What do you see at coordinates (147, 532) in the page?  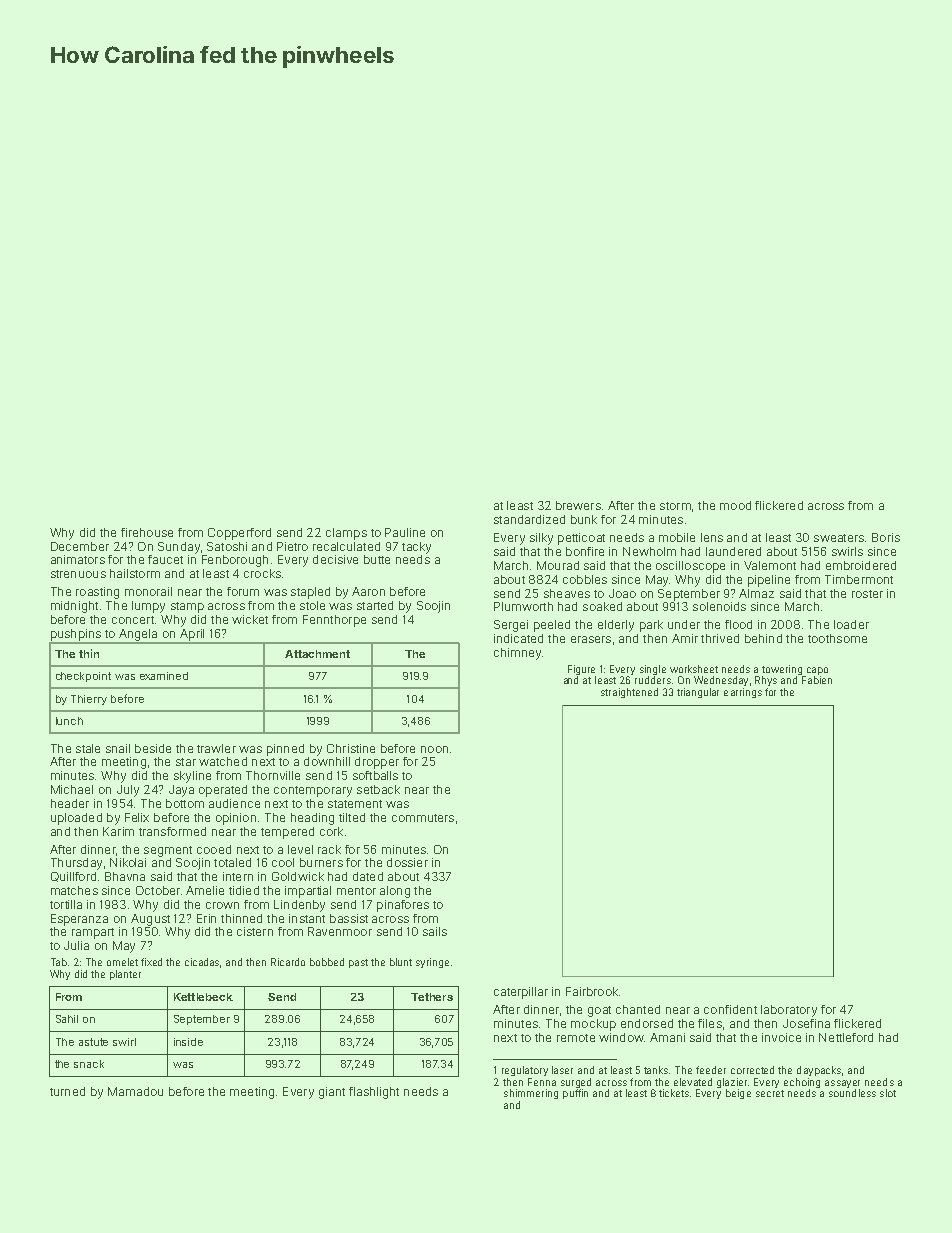 I see `firehouse` at bounding box center [147, 532].
